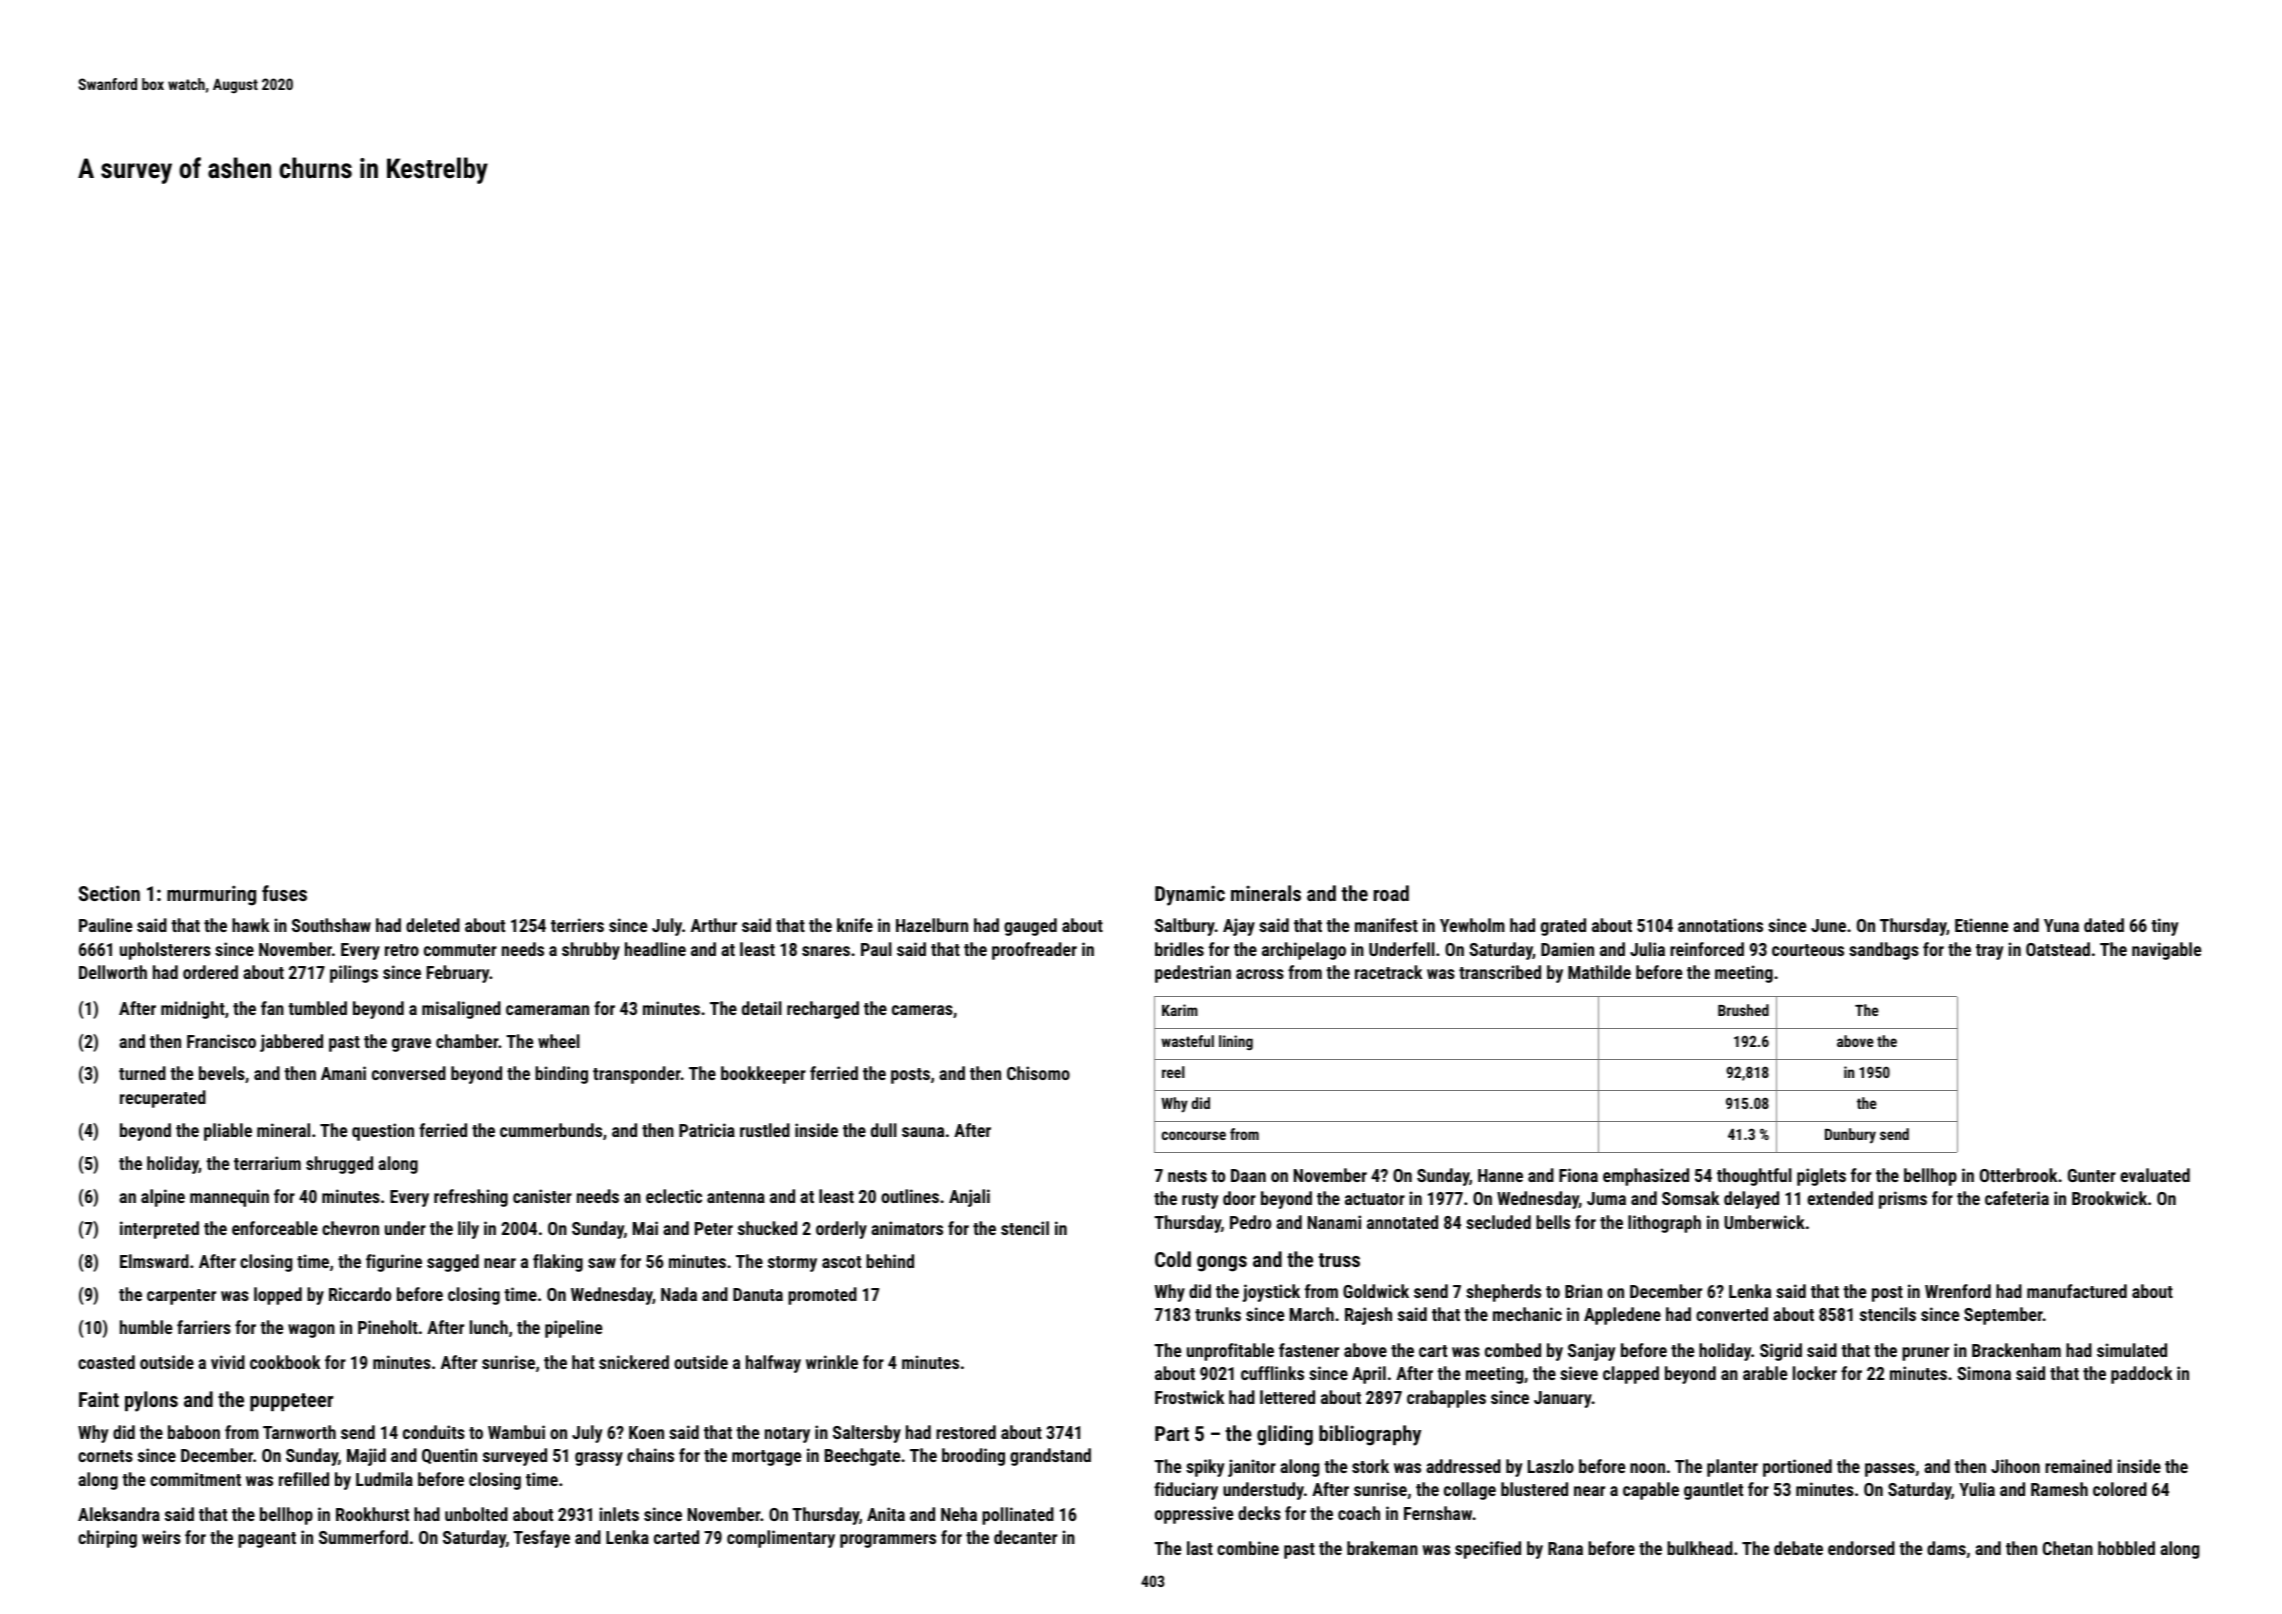 Image resolution: width=2282 pixels, height=1614 pixels. I want to click on road, so click(1391, 893).
